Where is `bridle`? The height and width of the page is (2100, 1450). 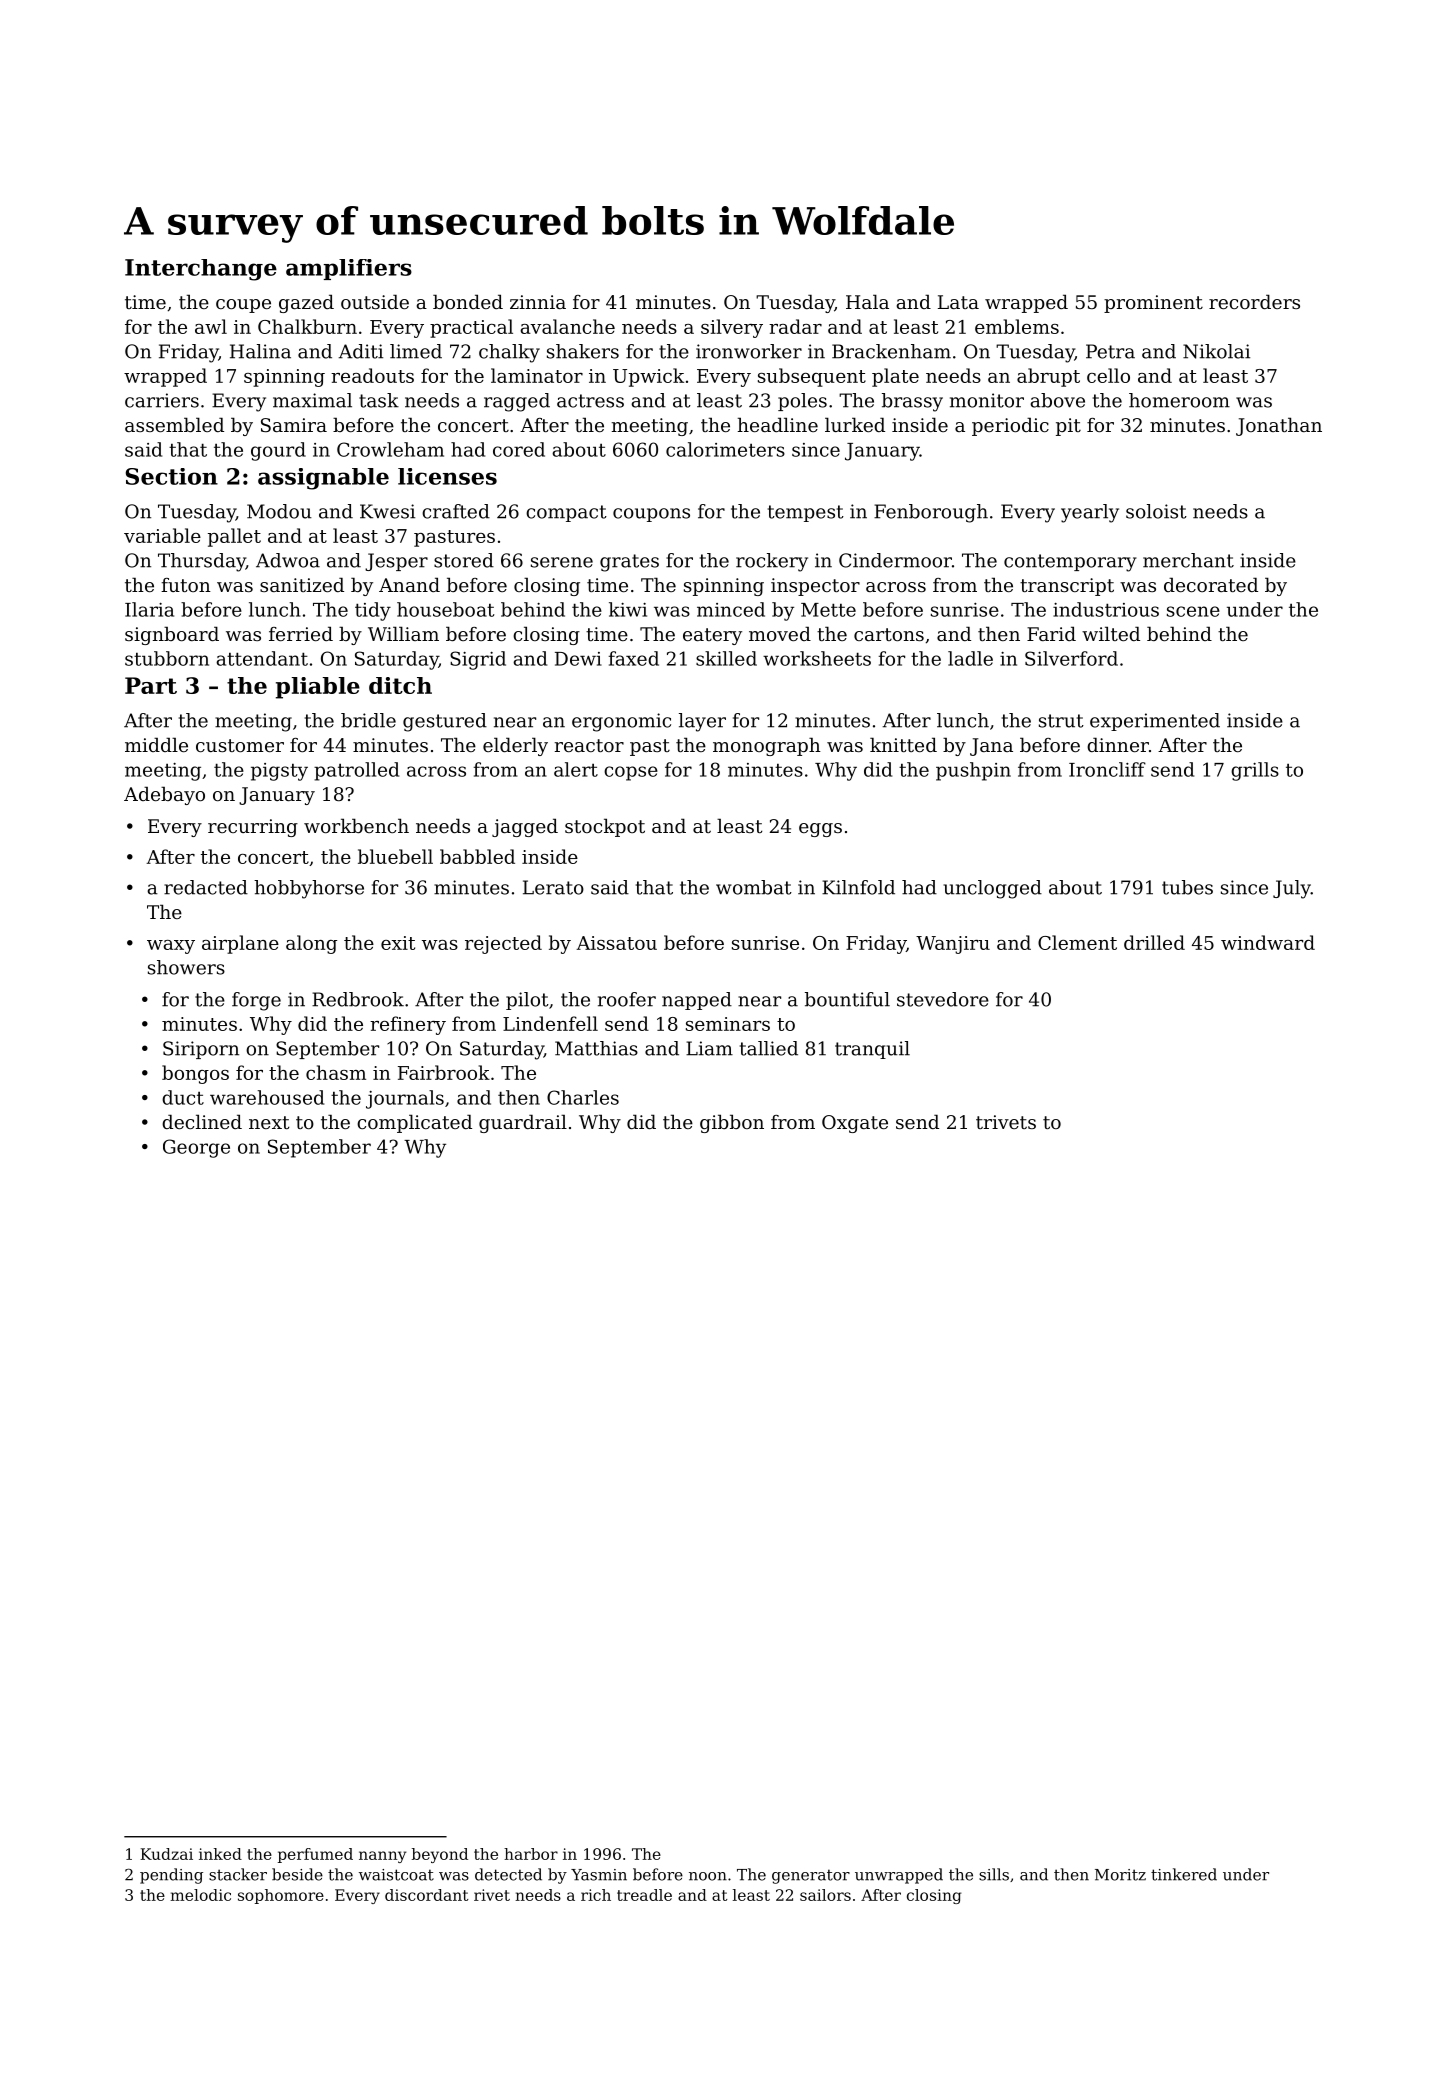
bridle is located at coordinates (368, 720).
